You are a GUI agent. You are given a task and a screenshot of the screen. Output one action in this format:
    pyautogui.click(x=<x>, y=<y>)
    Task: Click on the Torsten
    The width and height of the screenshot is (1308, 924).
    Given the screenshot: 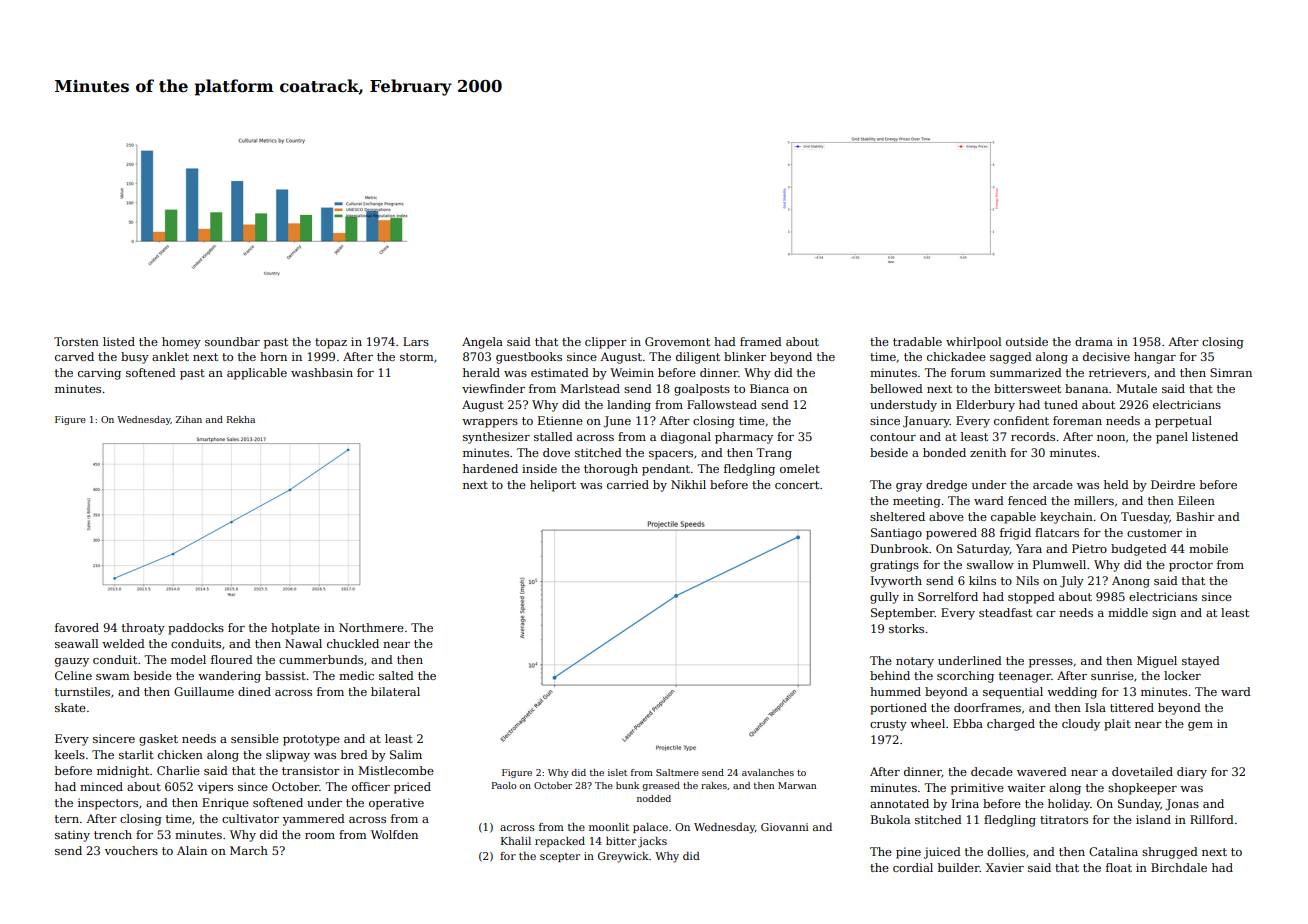 What is the action you would take?
    pyautogui.click(x=76, y=341)
